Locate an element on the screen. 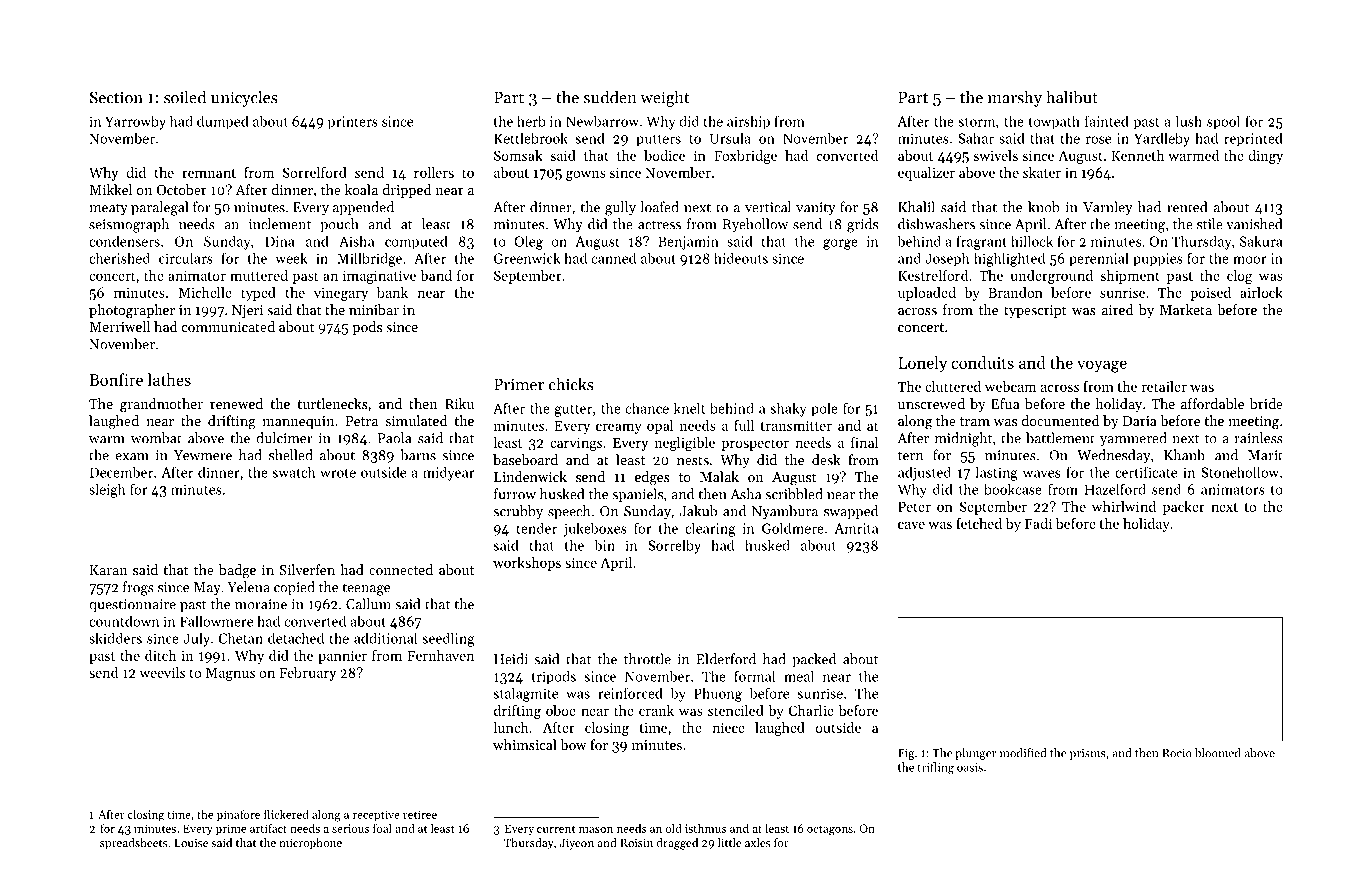 This screenshot has width=1372, height=887. isthmus is located at coordinates (705, 828).
